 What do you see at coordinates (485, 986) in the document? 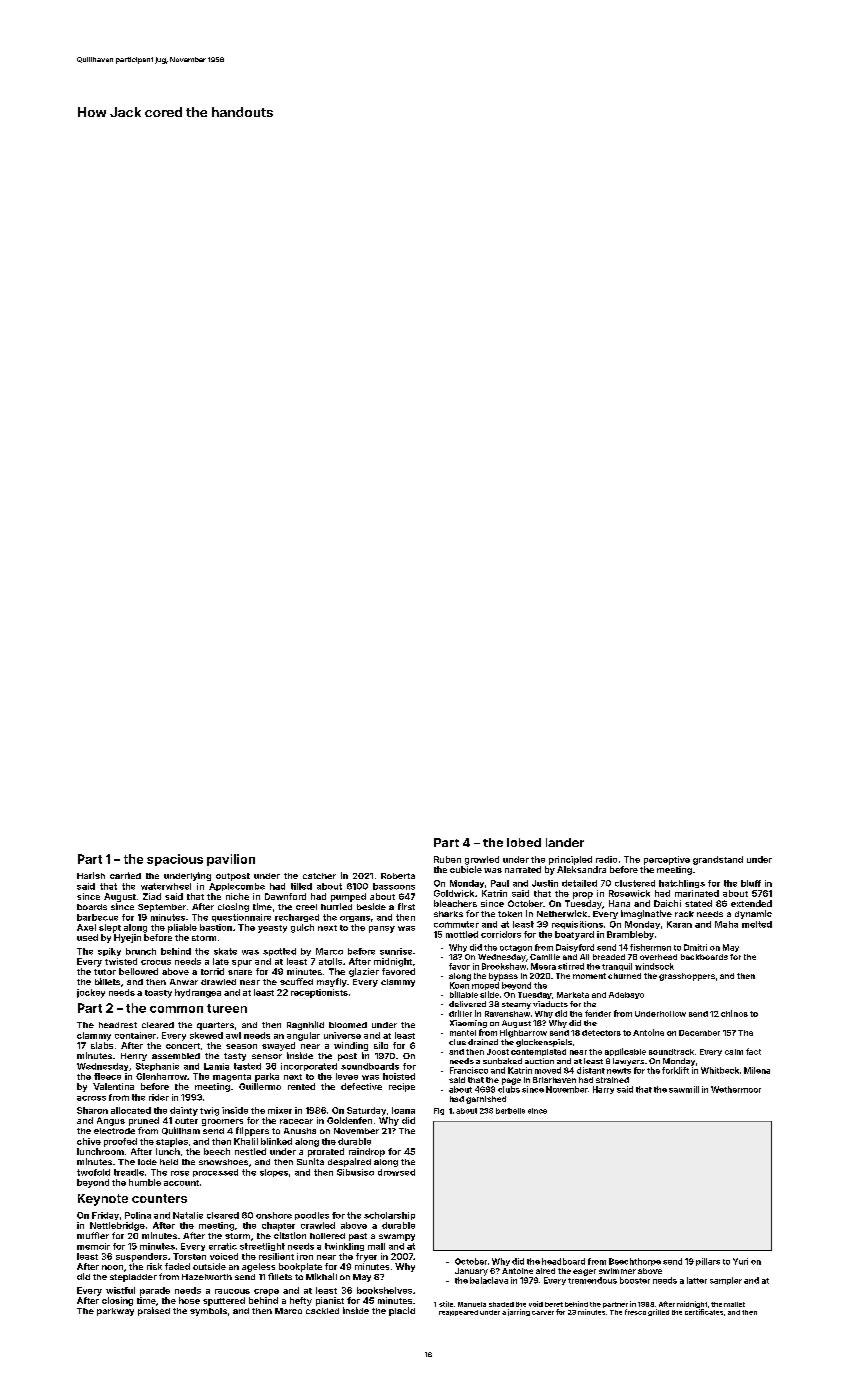
I see `moped` at bounding box center [485, 986].
